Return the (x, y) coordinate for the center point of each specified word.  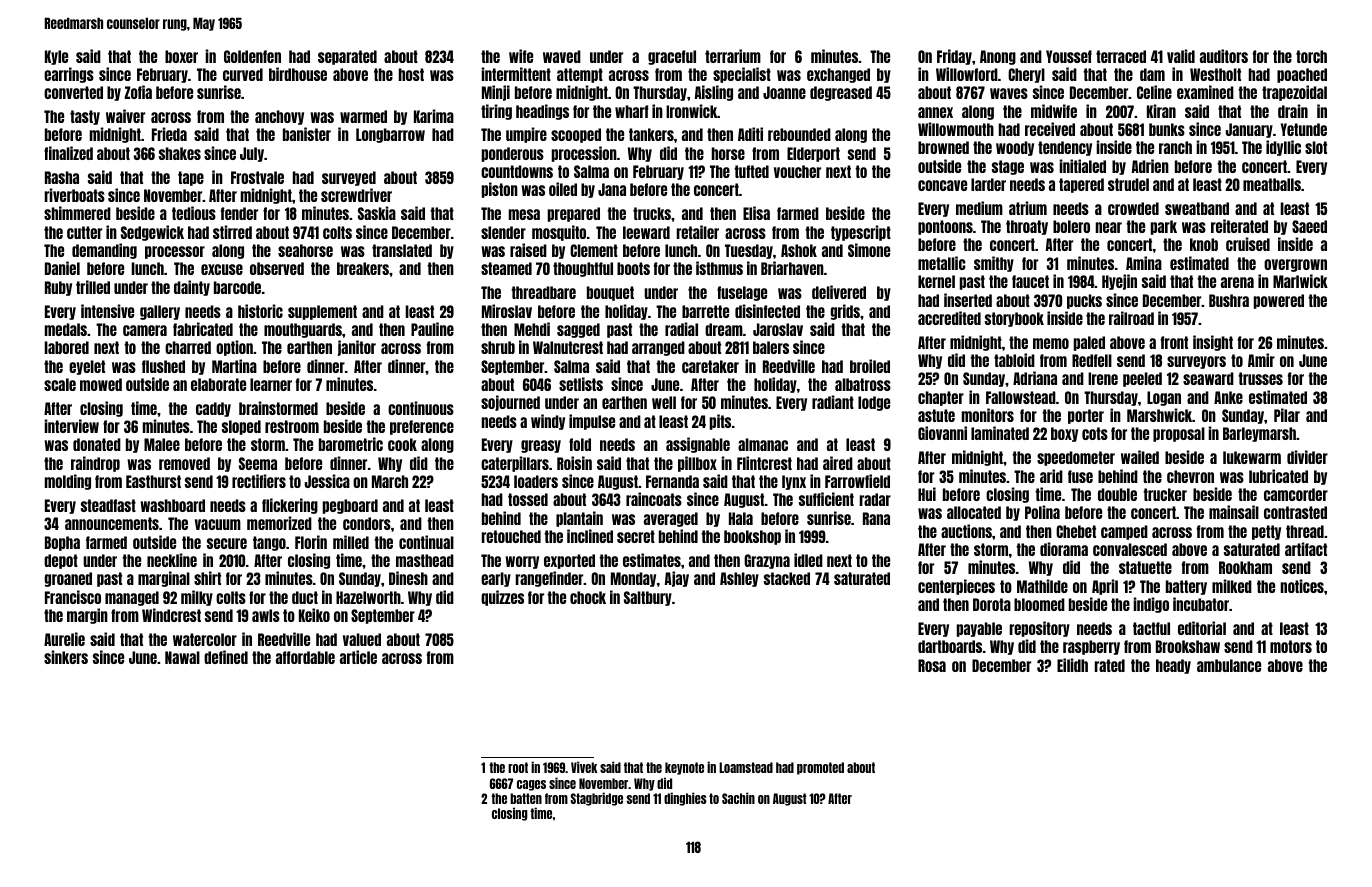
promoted (820, 768)
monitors (988, 415)
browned (943, 147)
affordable (305, 657)
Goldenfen (252, 56)
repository (1040, 629)
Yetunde (1304, 129)
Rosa (932, 665)
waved (562, 56)
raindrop (95, 464)
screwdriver (356, 195)
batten (526, 798)
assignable (698, 445)
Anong (998, 57)
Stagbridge (597, 799)
